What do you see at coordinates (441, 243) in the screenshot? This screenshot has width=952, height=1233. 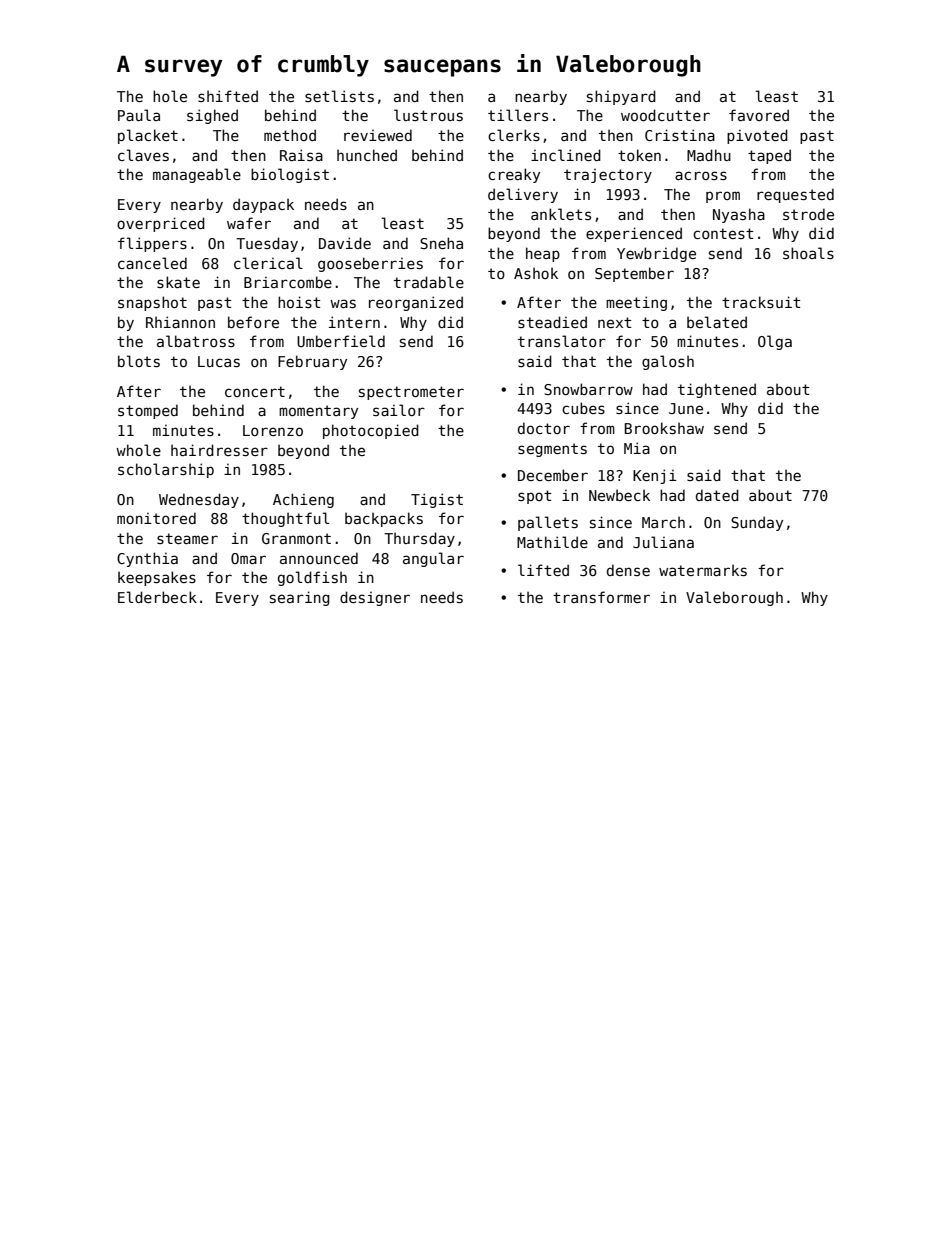 I see `Sneha` at bounding box center [441, 243].
